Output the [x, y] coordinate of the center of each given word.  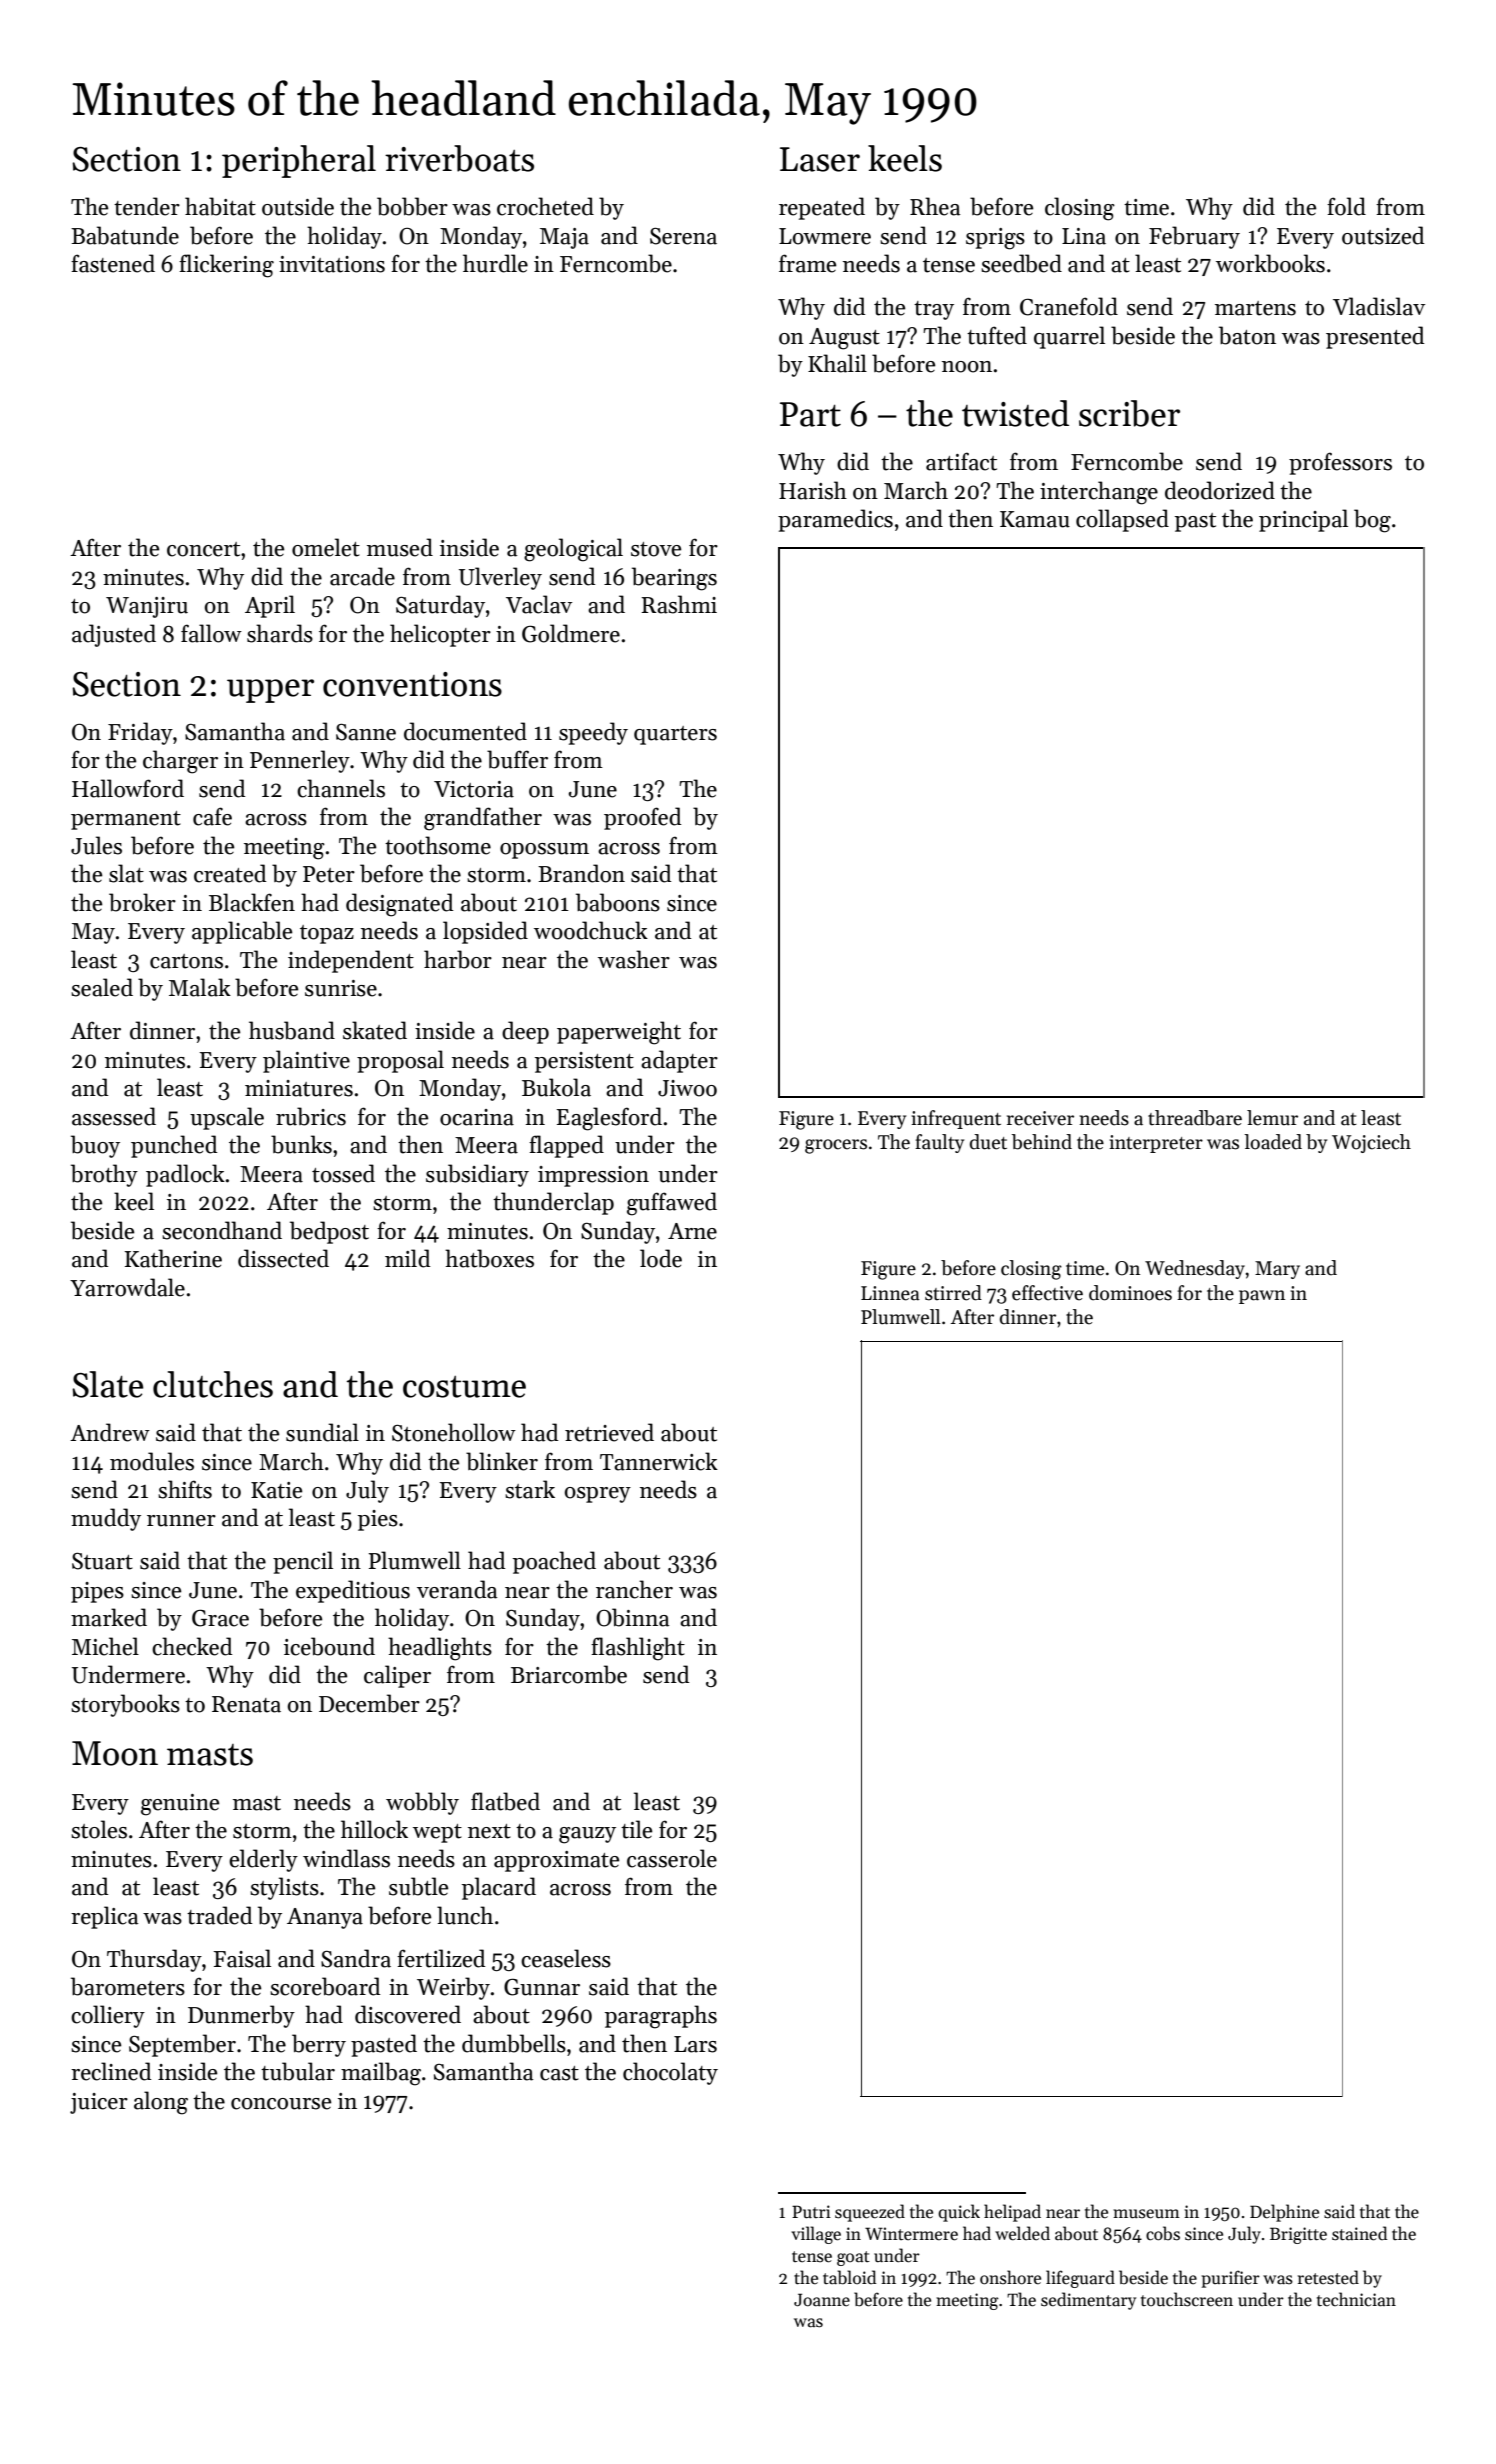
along [161, 2103]
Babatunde [125, 235]
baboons [618, 902]
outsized [1383, 235]
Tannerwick [659, 1461]
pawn [1262, 1297]
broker [142, 902]
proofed [642, 818]
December [369, 1703]
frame [807, 263]
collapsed [1122, 520]
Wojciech [1371, 1143]
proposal [400, 1061]
